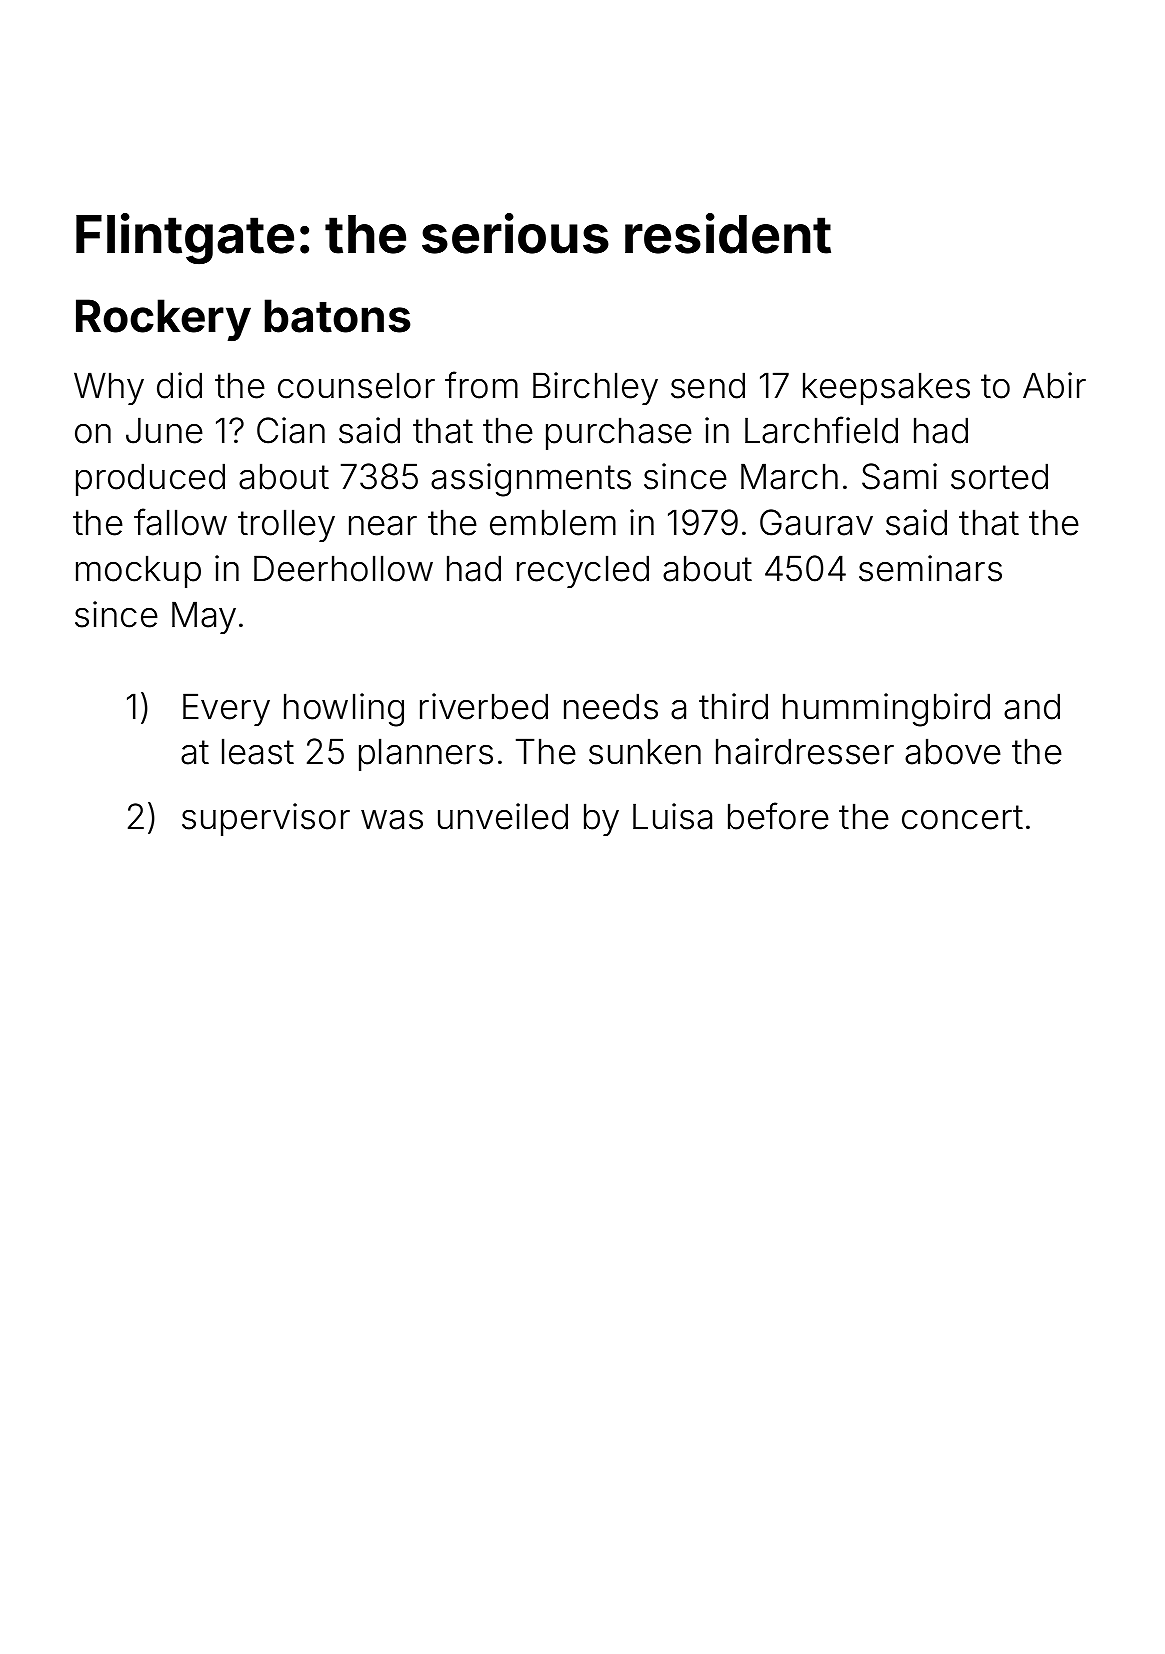 This image has width=1165, height=1654. I want to click on sorted, so click(999, 476).
